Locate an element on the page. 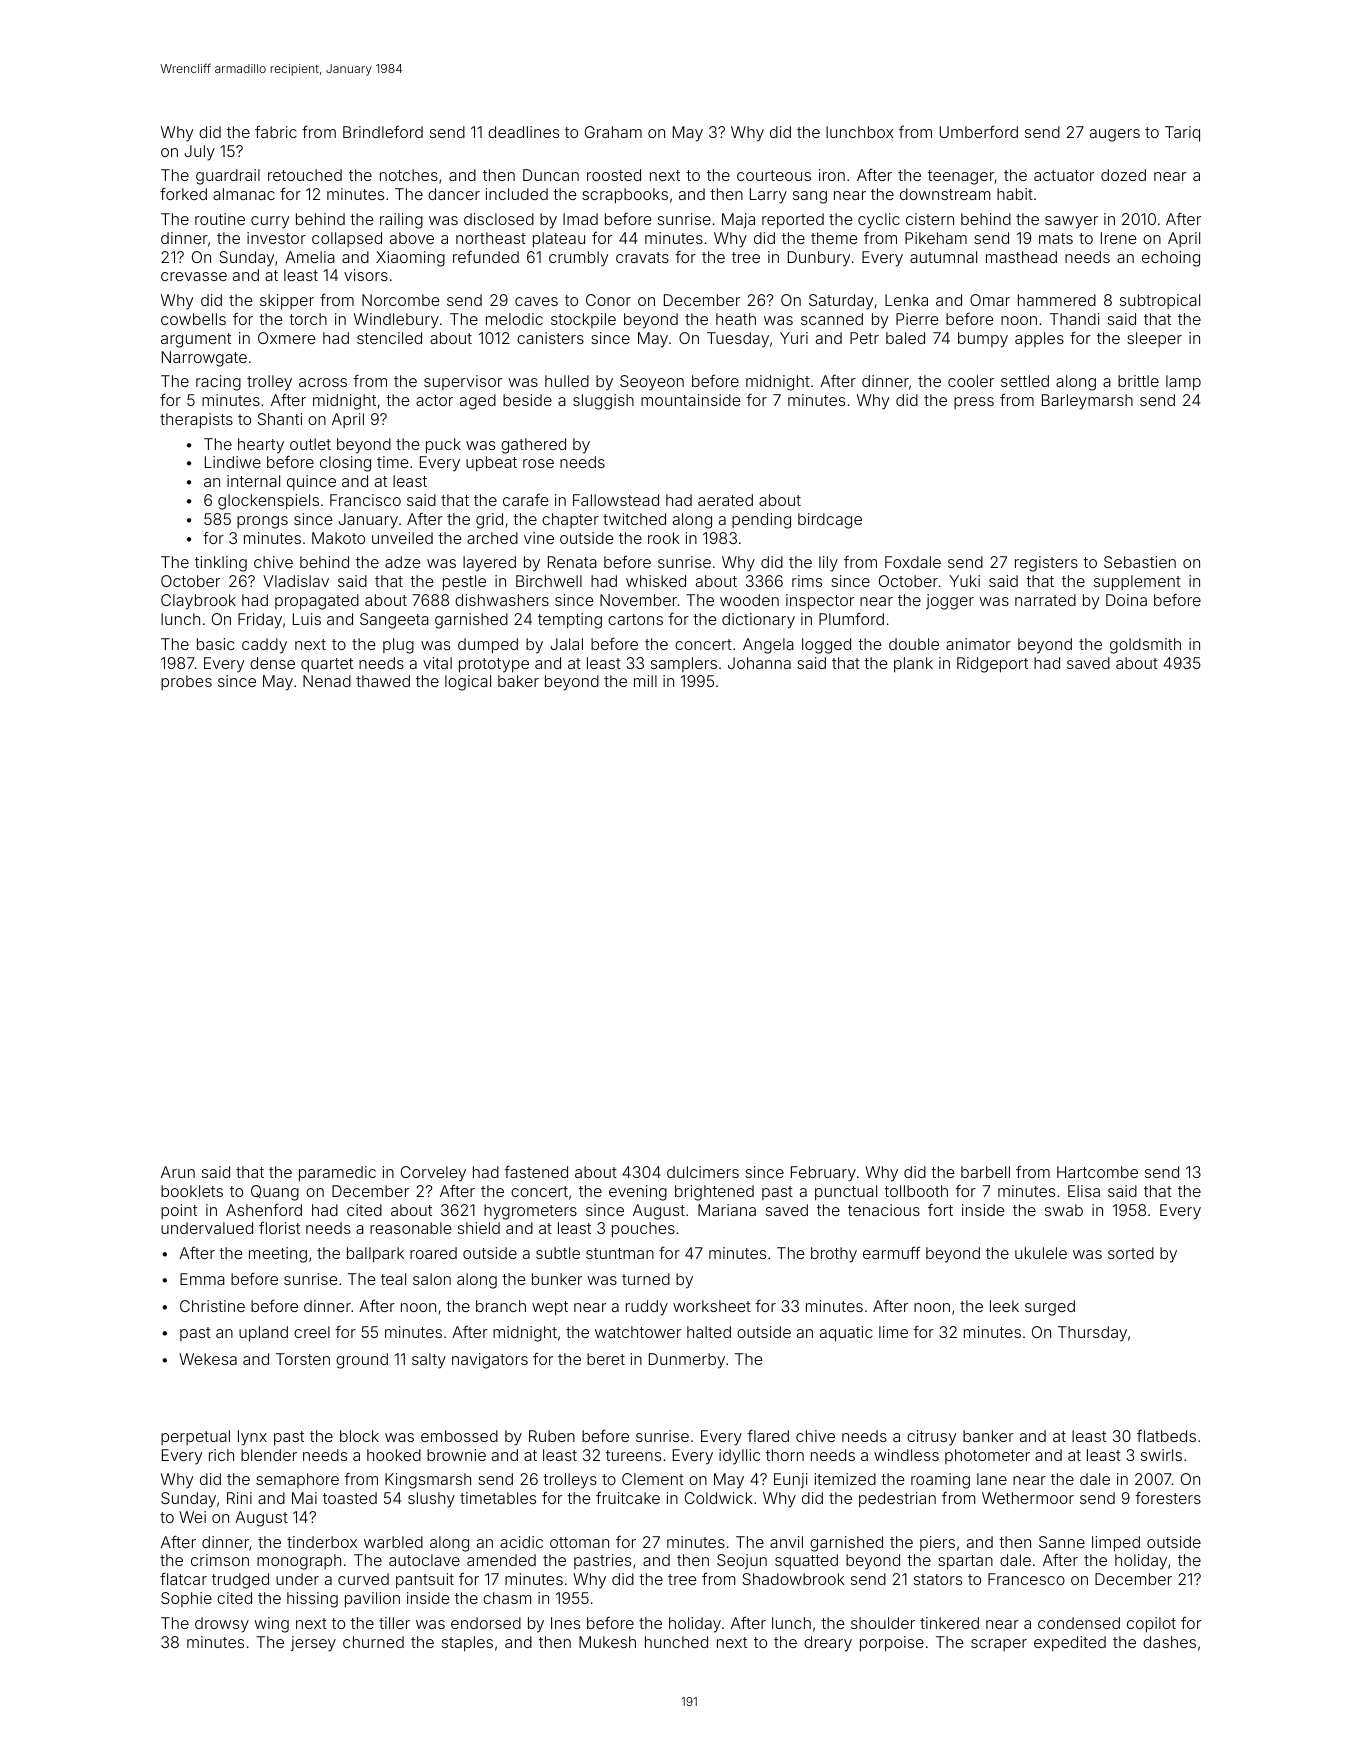 This document has height=1763, width=1362. hammered is located at coordinates (1057, 300).
